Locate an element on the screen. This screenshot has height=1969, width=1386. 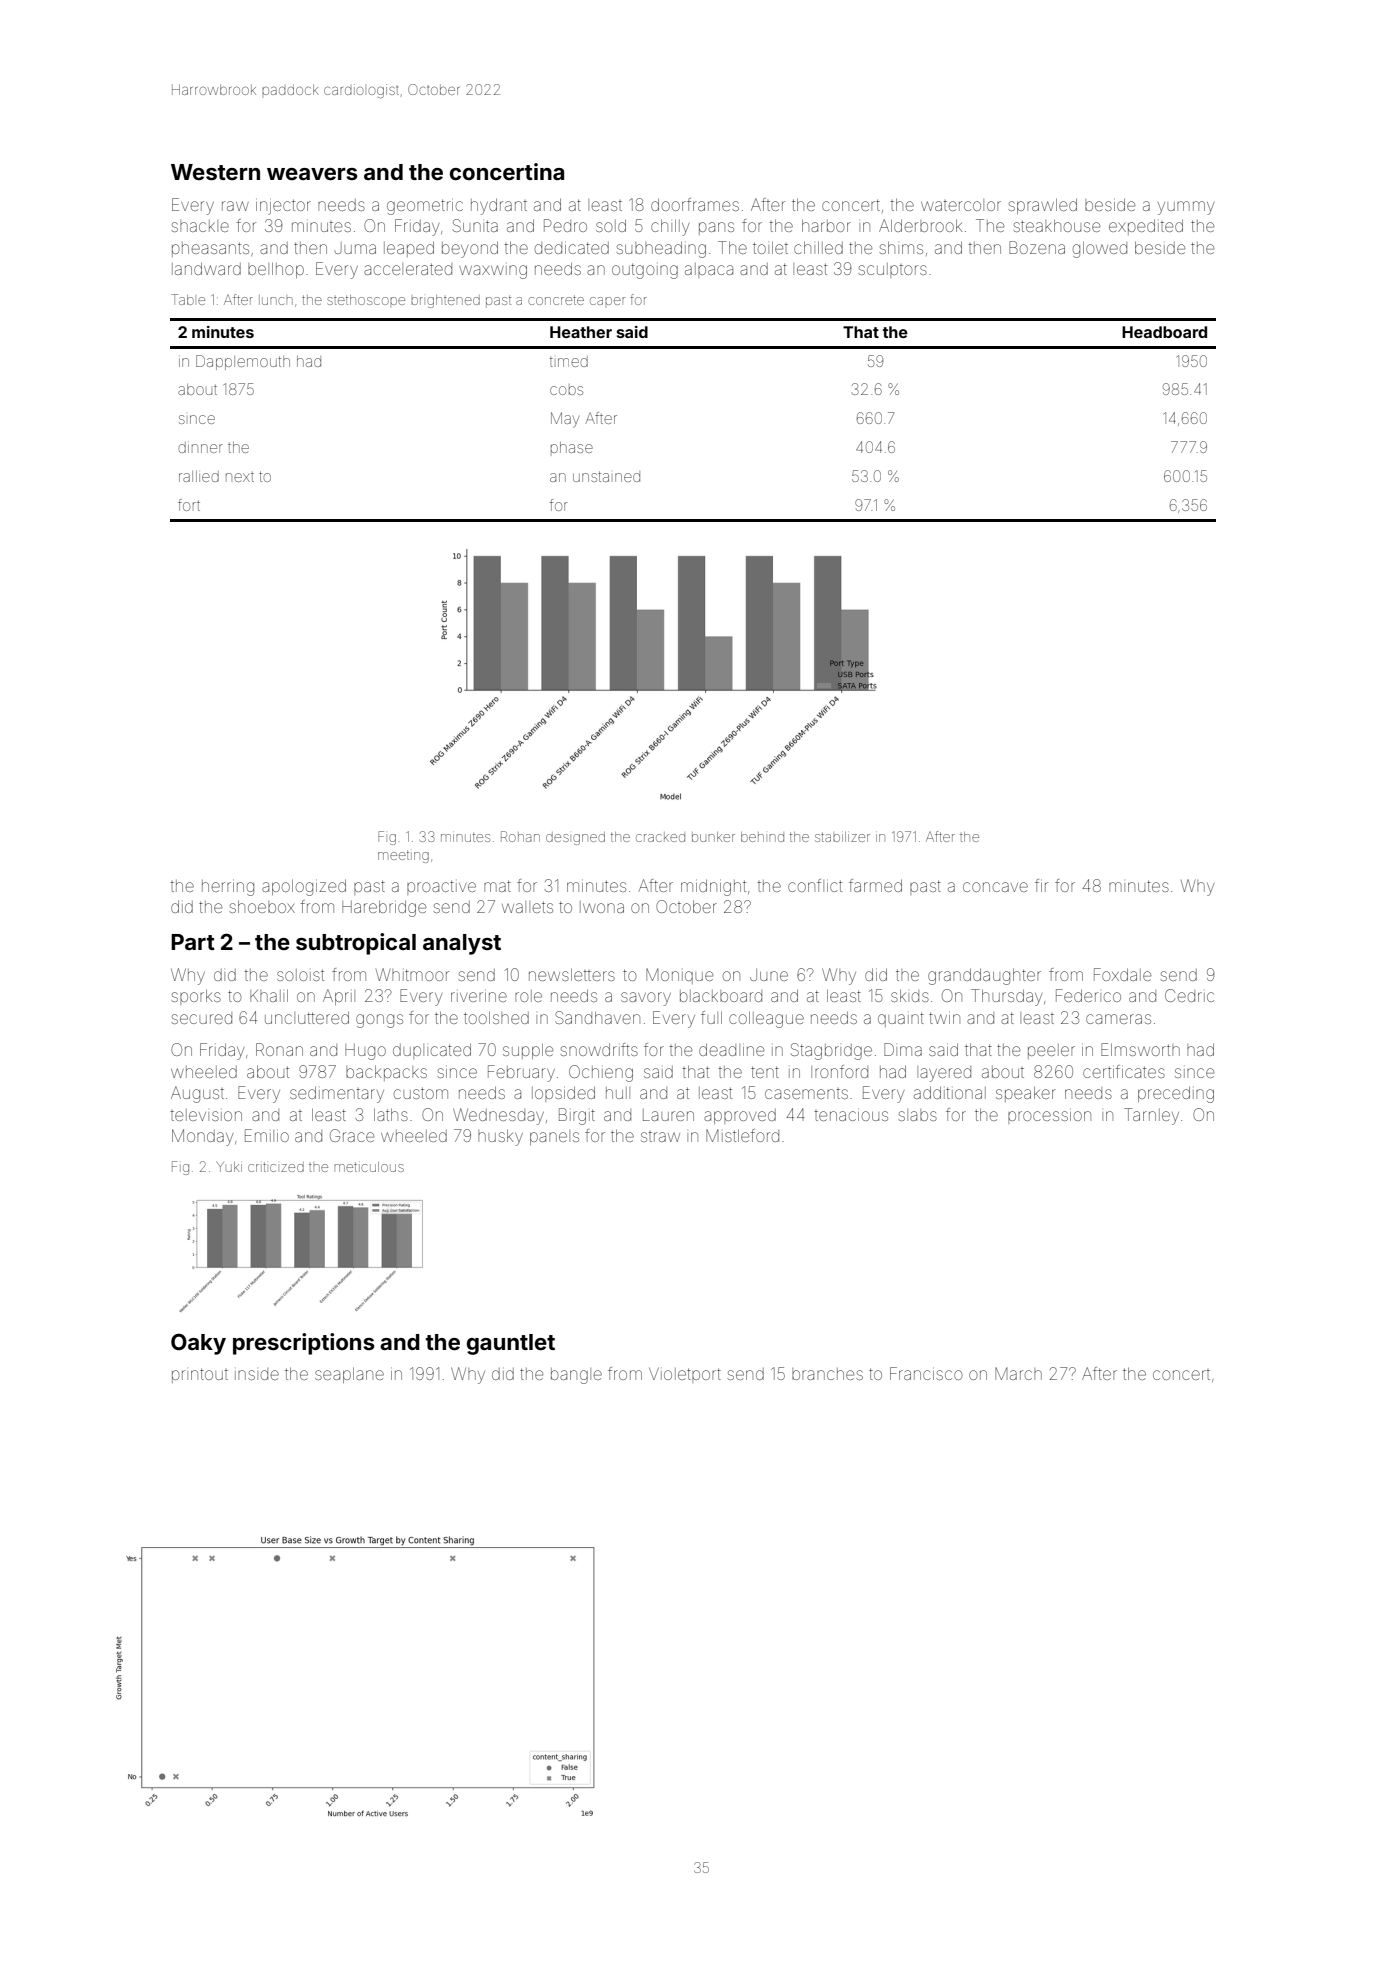
Dapplemouth is located at coordinates (243, 362).
